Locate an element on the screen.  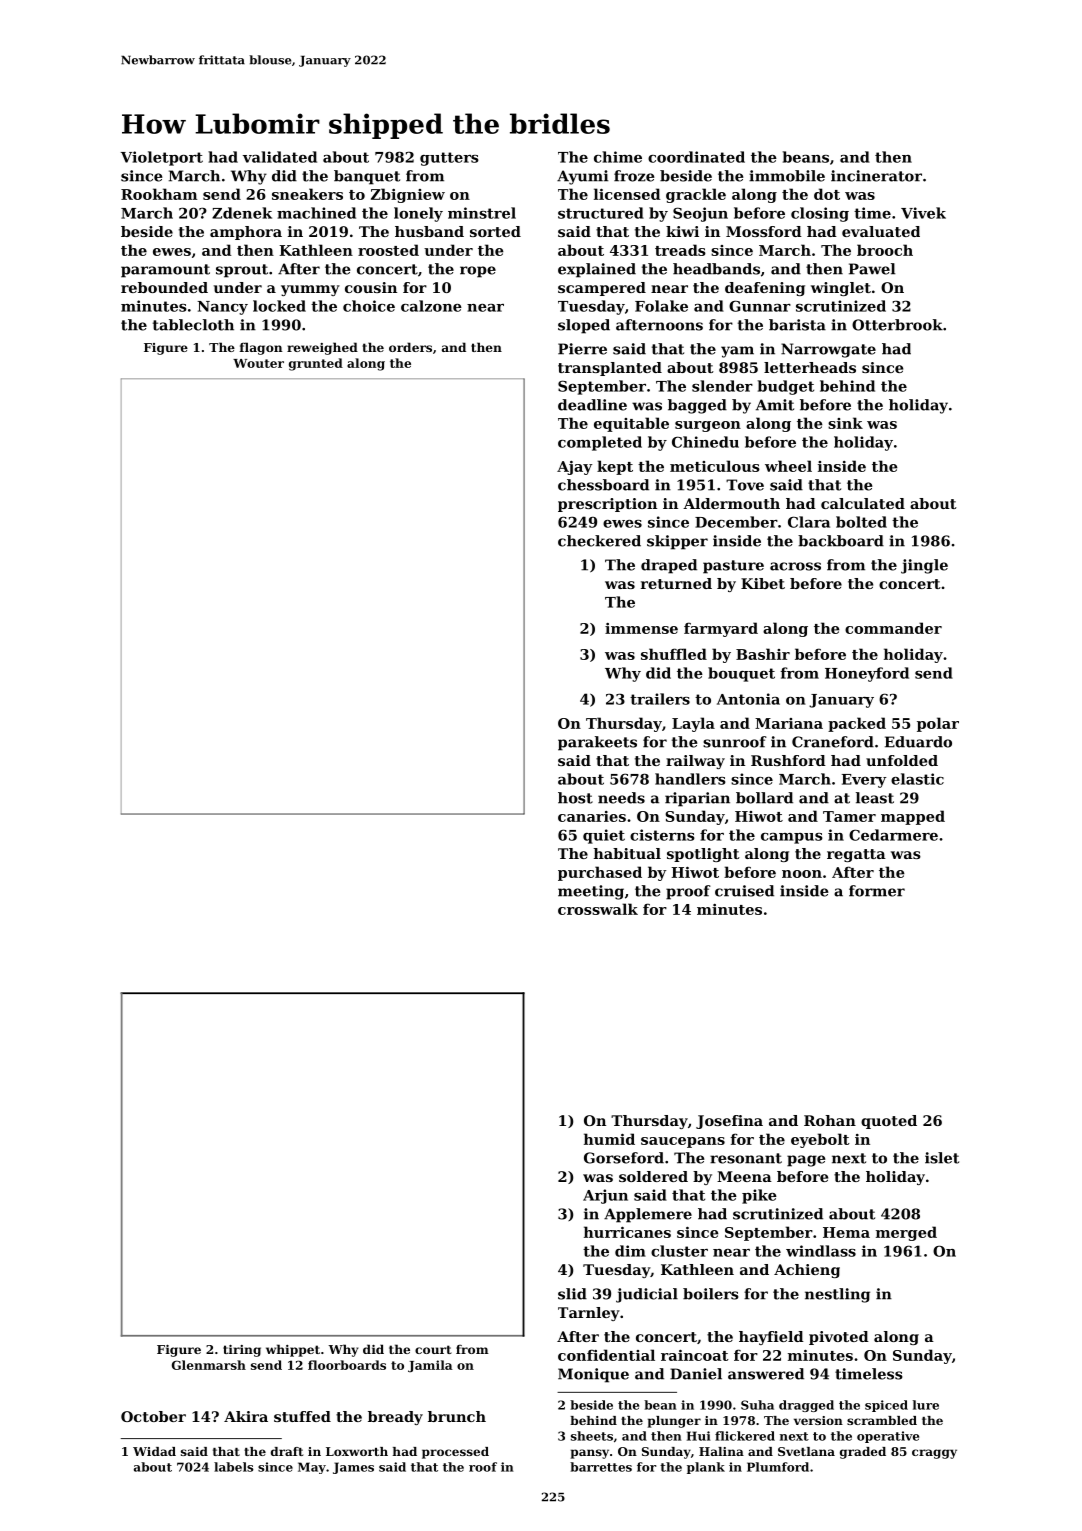
validated is located at coordinates (280, 157).
